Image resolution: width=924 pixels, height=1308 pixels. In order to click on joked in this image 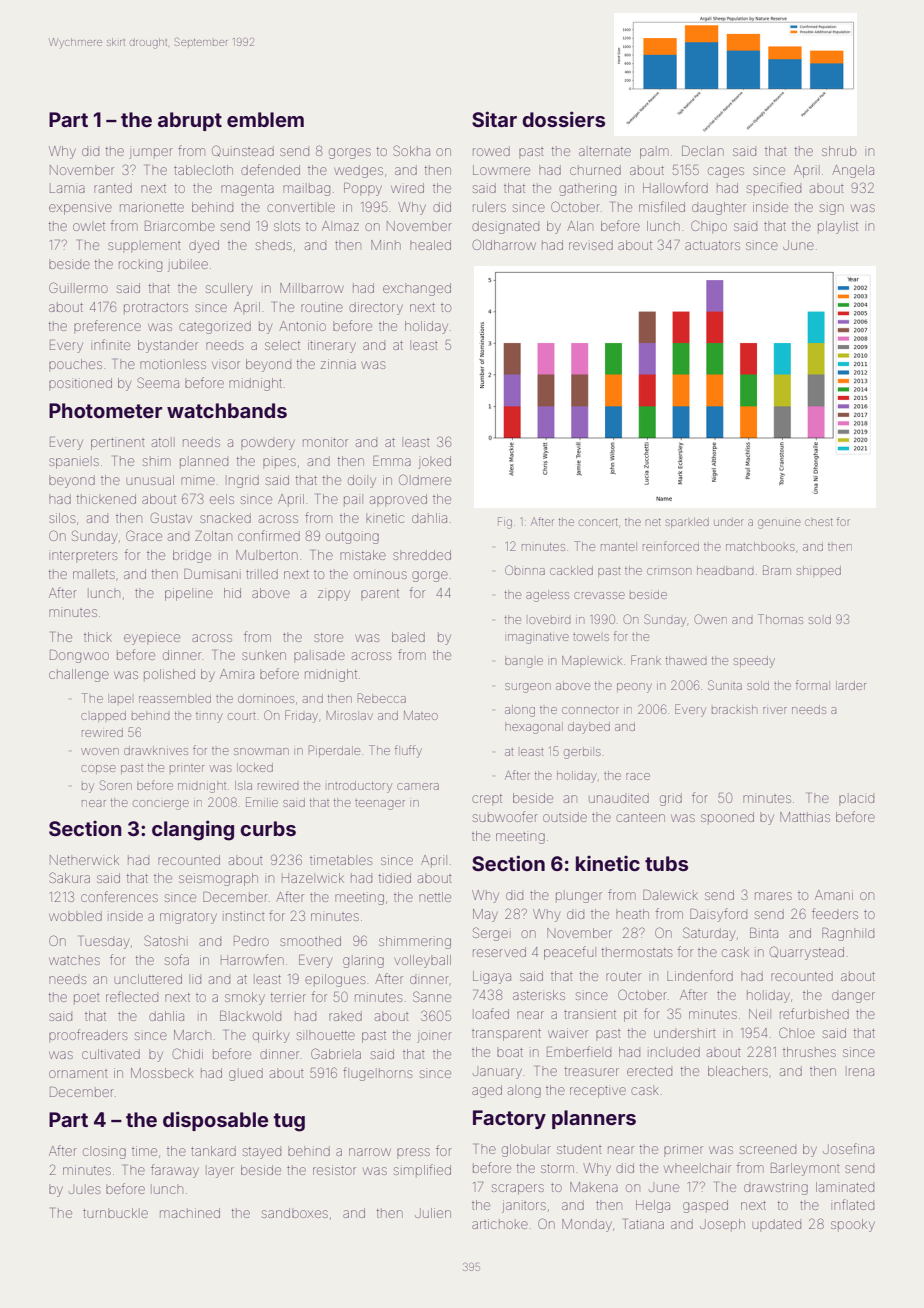, I will do `click(434, 462)`.
